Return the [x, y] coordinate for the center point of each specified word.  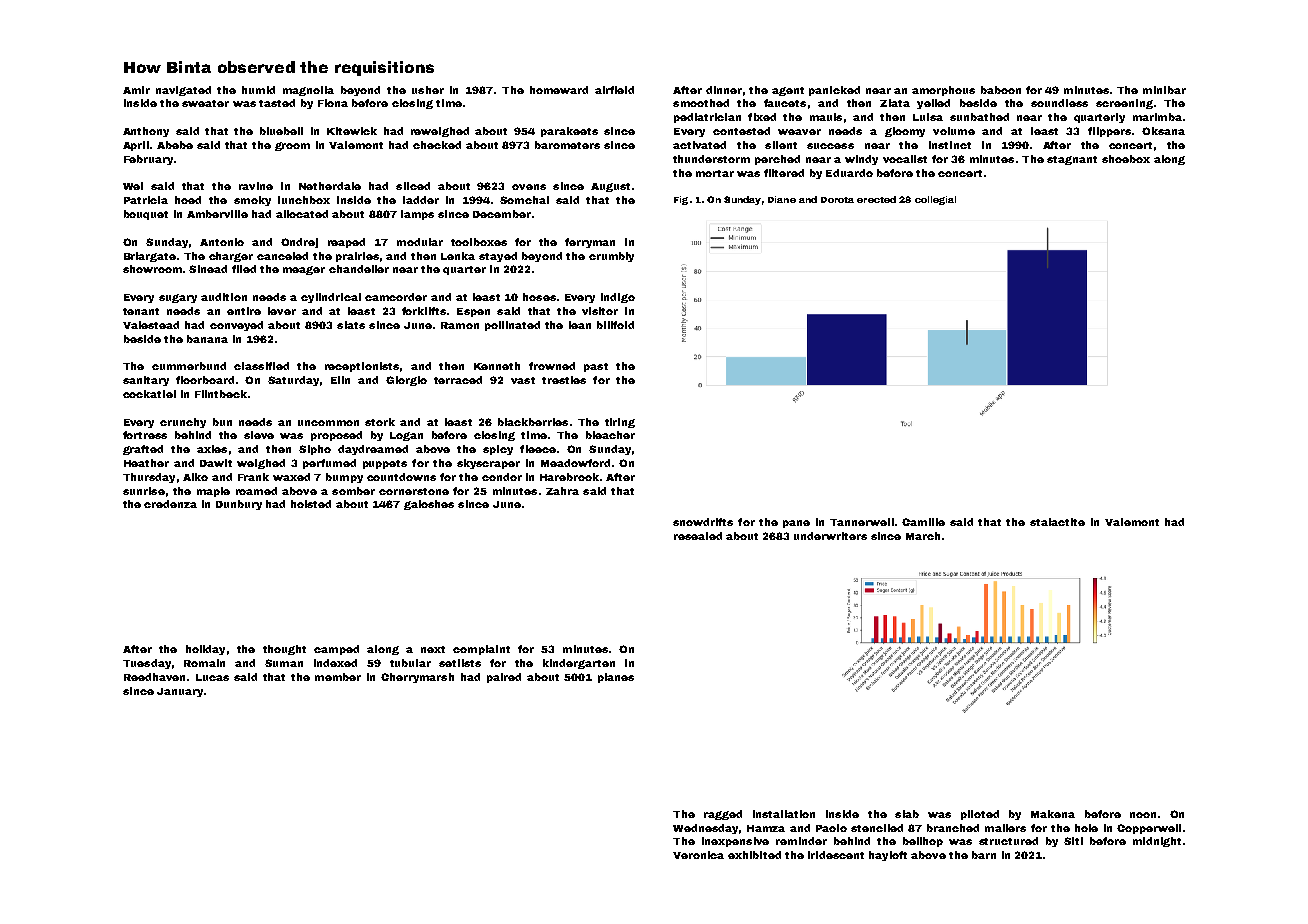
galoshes [429, 505]
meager [304, 270]
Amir [136, 90]
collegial [935, 200]
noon [1143, 815]
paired [504, 678]
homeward [559, 90]
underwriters [830, 536]
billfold [615, 325]
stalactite [1057, 522]
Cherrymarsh [417, 678]
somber [353, 491]
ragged [723, 815]
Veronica [698, 855]
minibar [1164, 90]
